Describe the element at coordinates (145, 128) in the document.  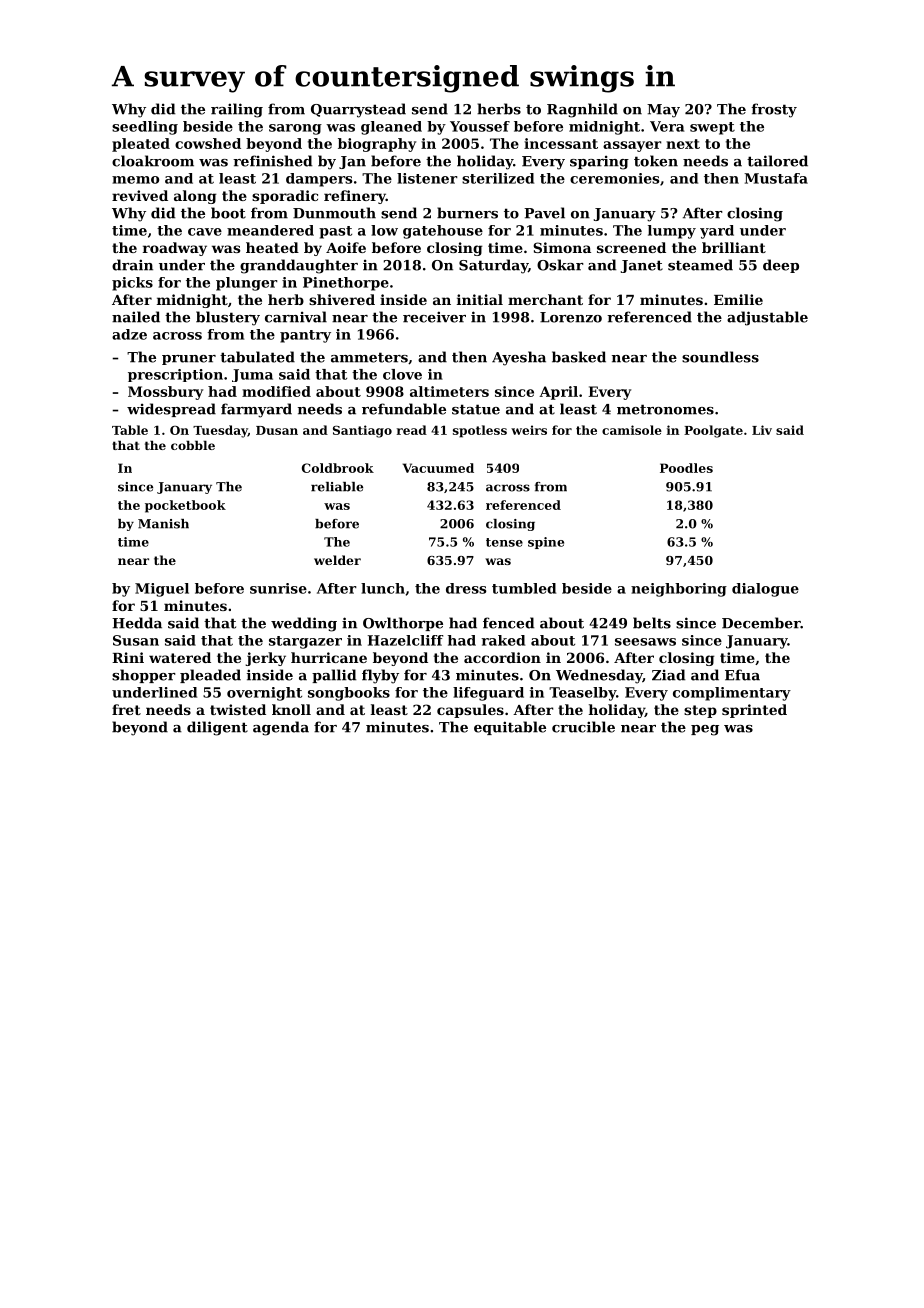
I see `seedling` at that location.
